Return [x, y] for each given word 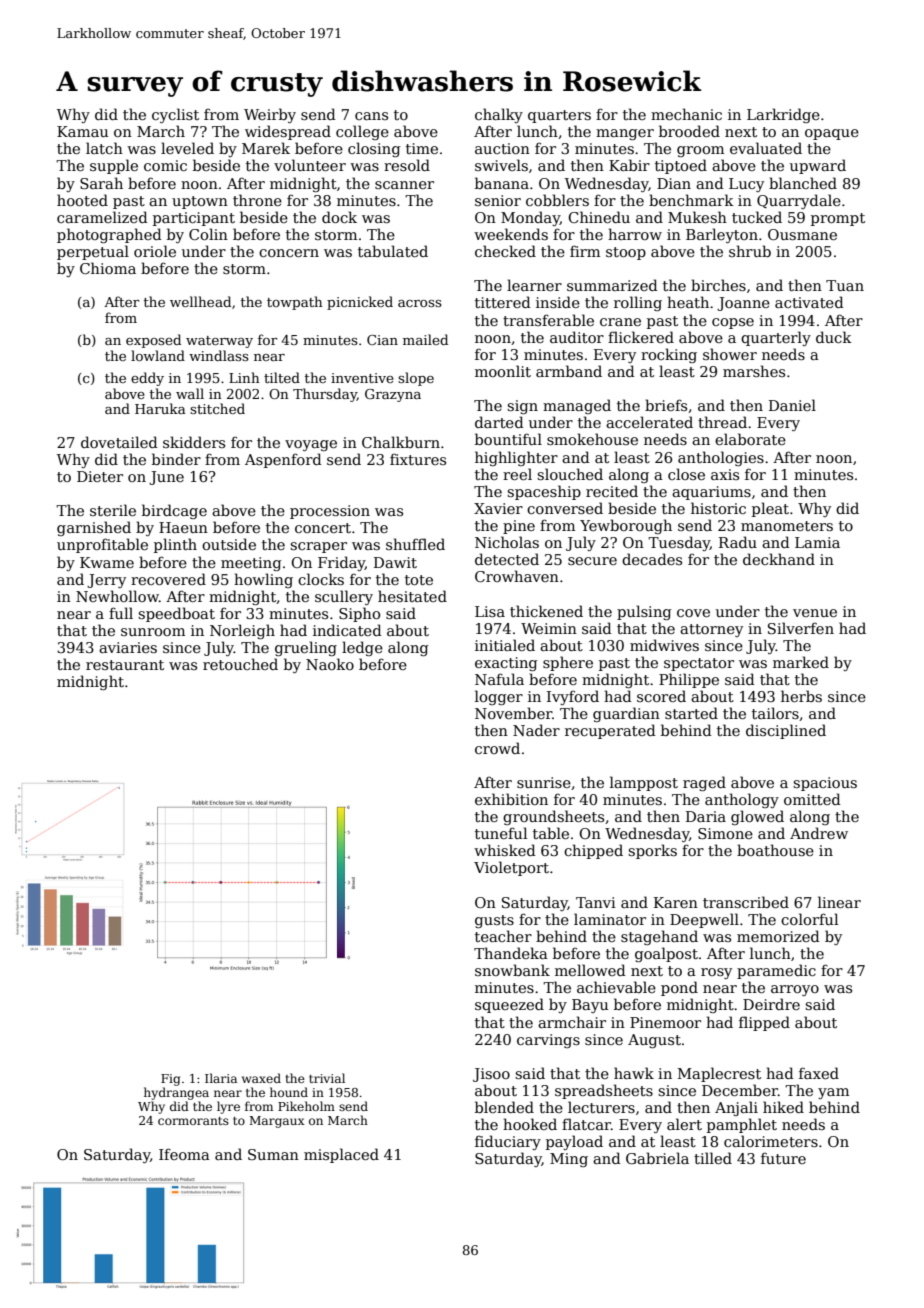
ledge [362, 648]
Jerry [106, 581]
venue [815, 613]
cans [371, 116]
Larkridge [783, 115]
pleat [770, 509]
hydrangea [176, 1093]
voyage [311, 445]
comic [165, 165]
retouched [240, 664]
